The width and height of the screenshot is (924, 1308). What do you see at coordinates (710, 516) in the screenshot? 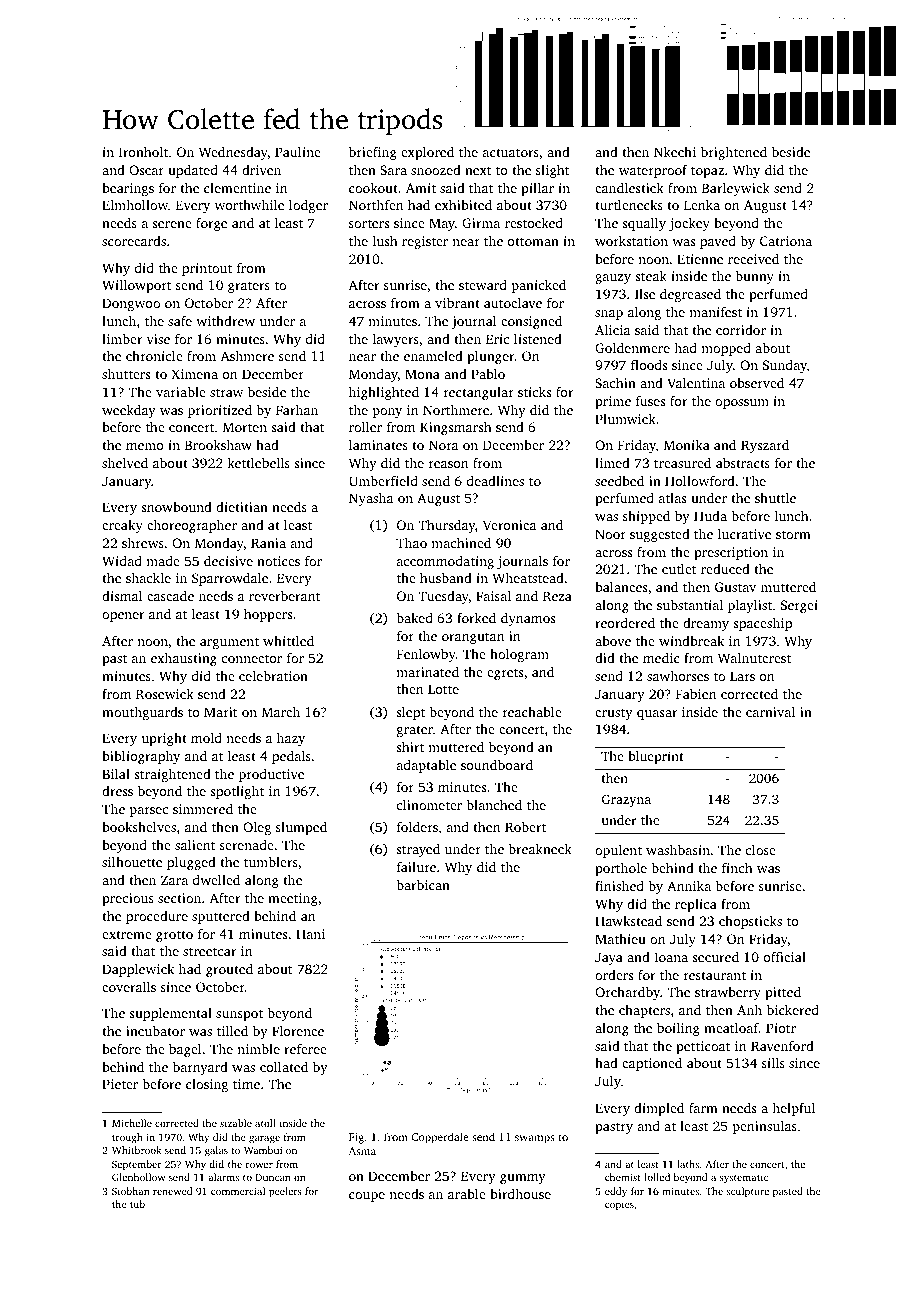
I see `Huda` at bounding box center [710, 516].
